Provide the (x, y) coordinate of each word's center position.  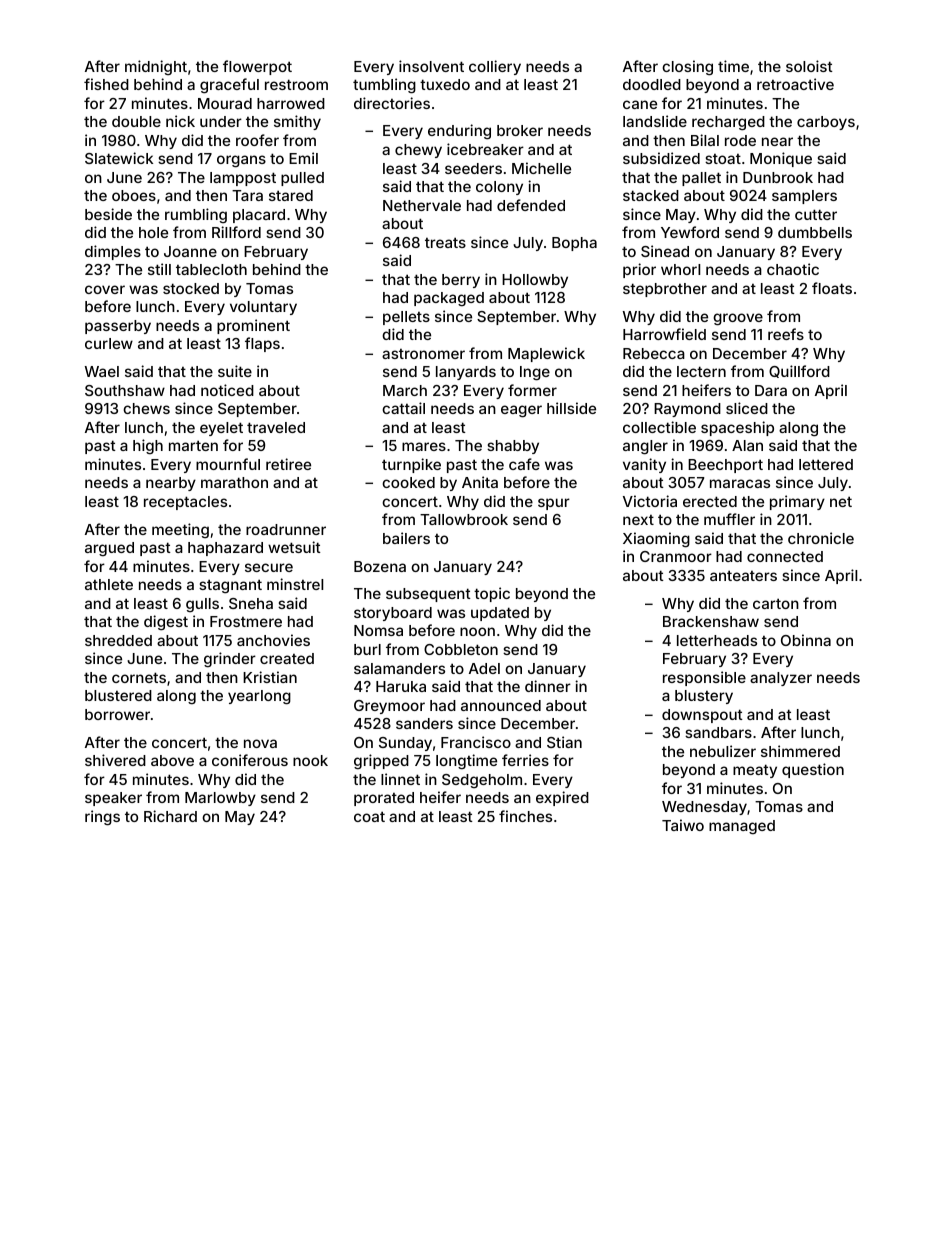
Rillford (236, 232)
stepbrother (665, 290)
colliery (495, 67)
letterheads (717, 640)
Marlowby (220, 799)
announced (501, 705)
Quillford (799, 371)
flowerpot (257, 67)
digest (166, 623)
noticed (227, 390)
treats (445, 242)
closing (687, 68)
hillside (571, 408)
